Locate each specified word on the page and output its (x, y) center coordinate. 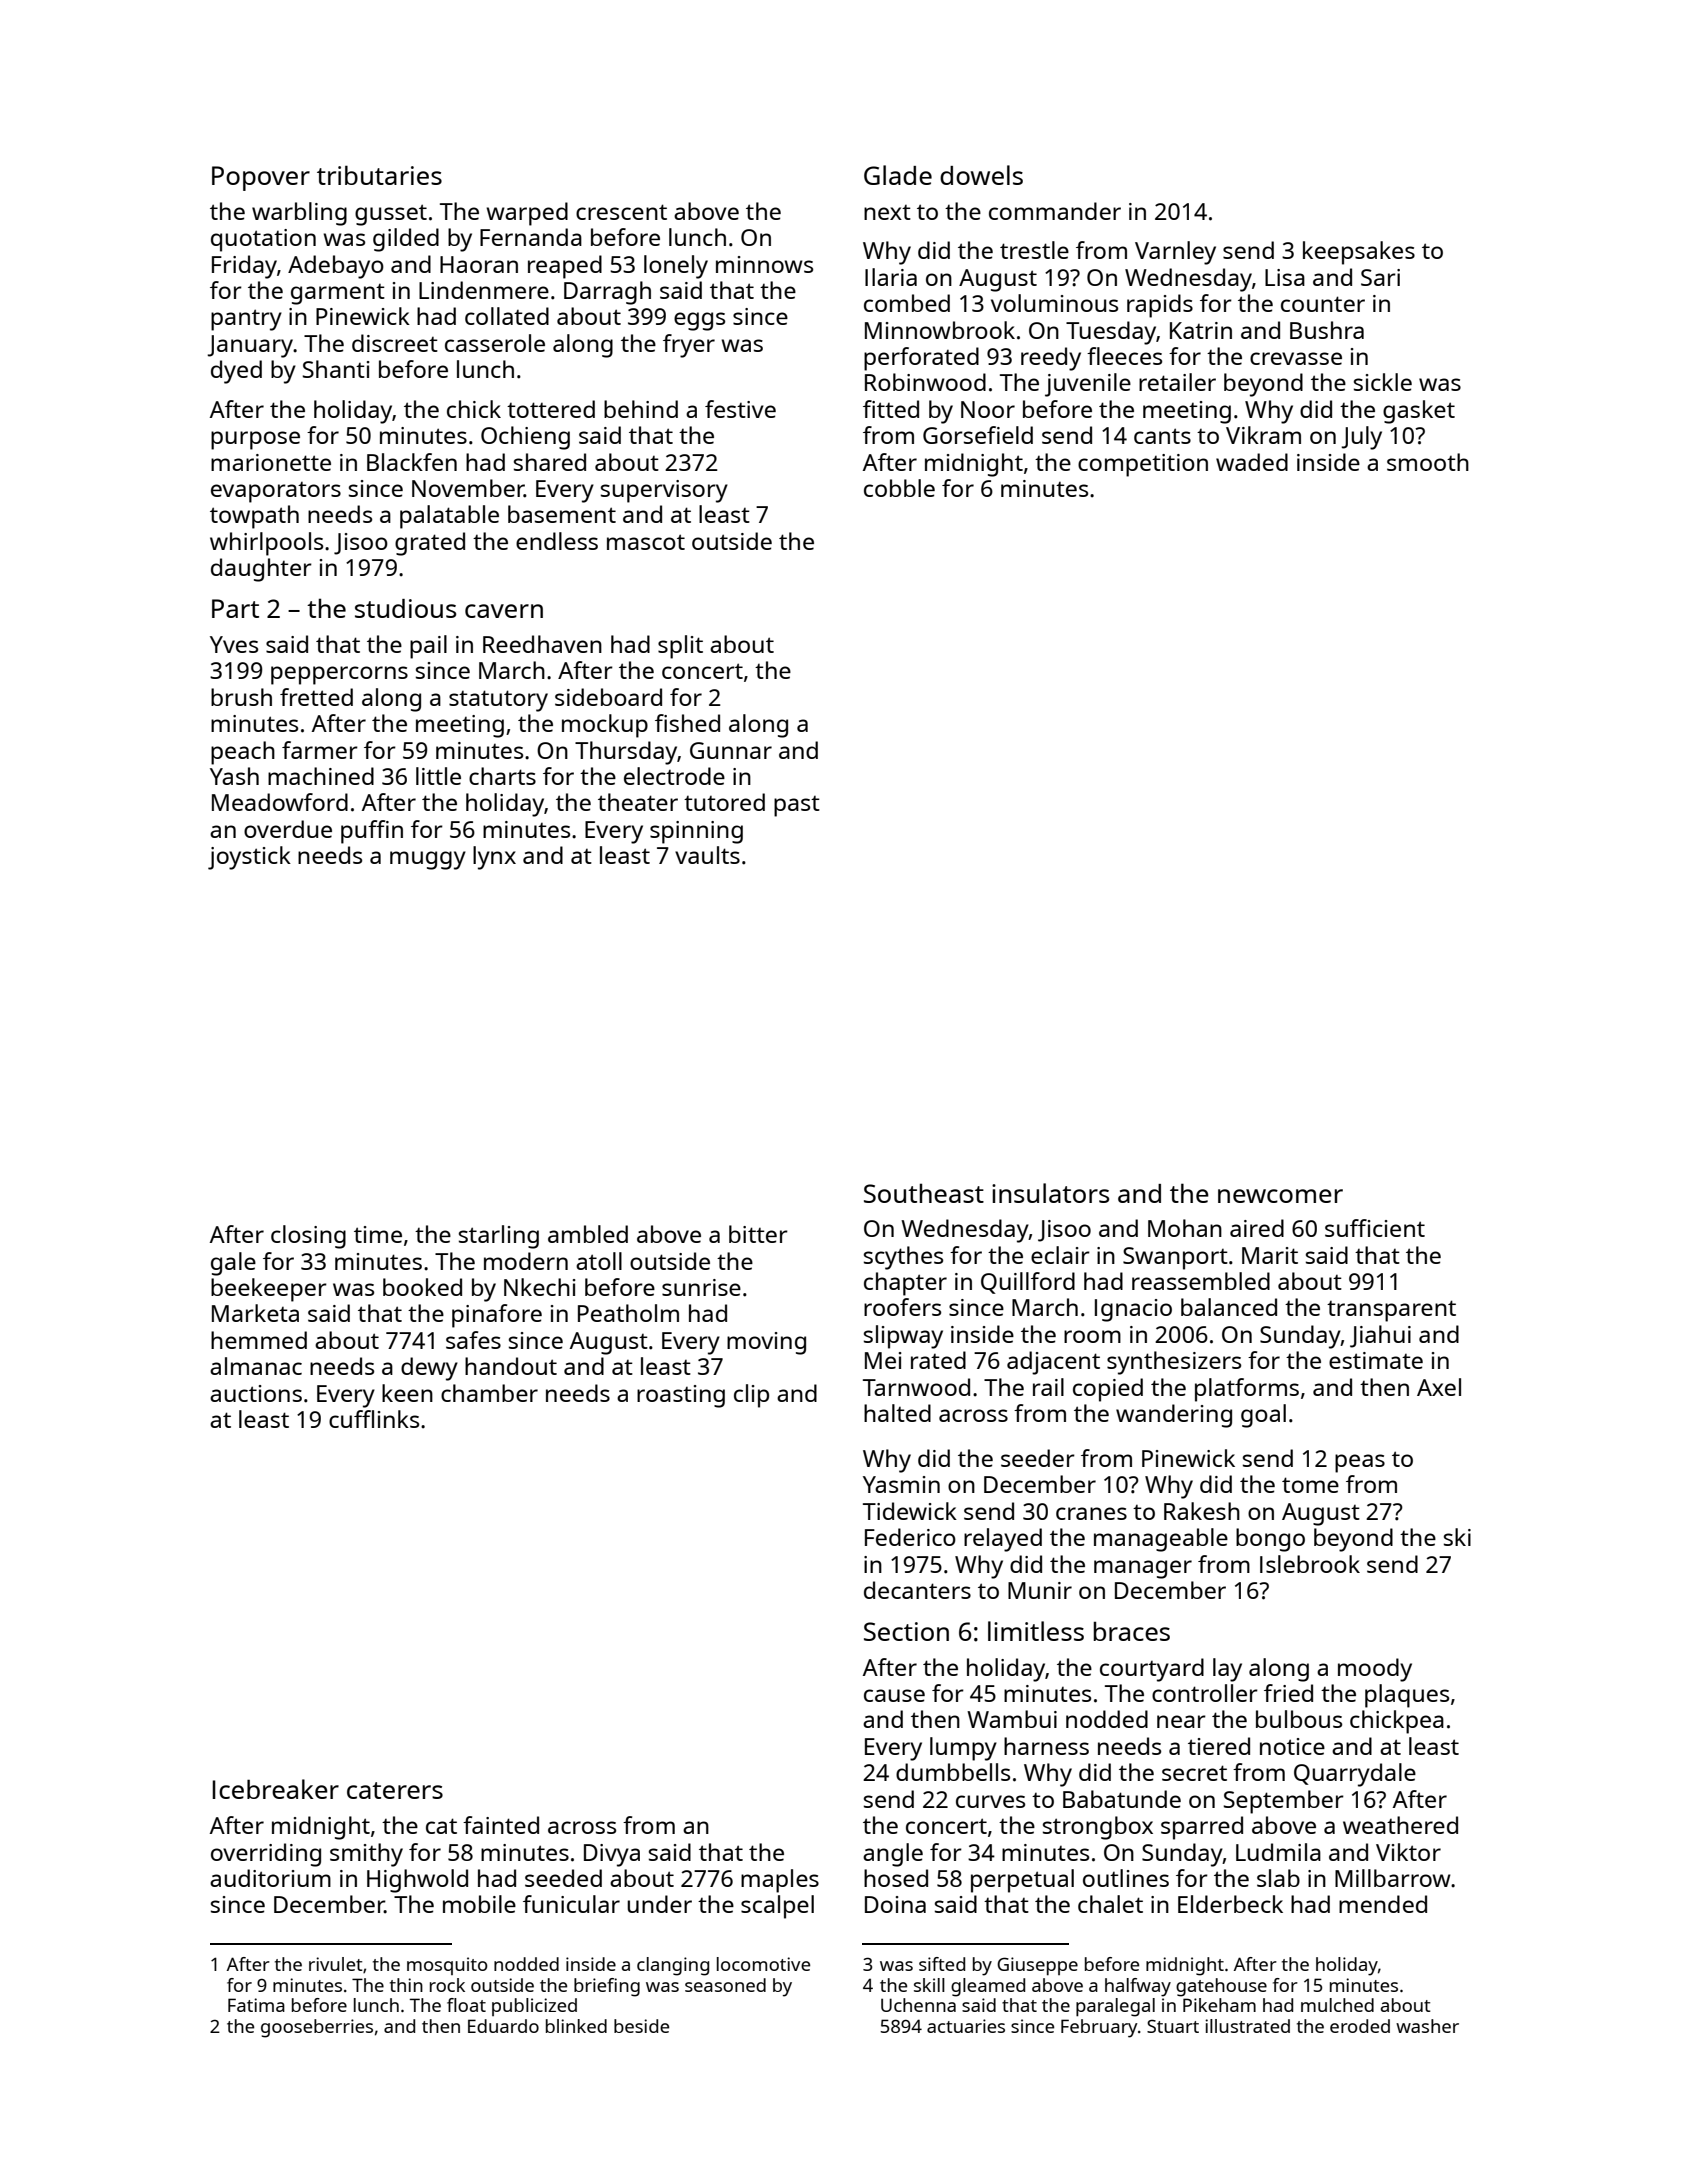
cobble (899, 488)
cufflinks (374, 1419)
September (1284, 1802)
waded (1252, 462)
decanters (917, 1590)
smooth (1428, 462)
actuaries (966, 2026)
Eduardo (503, 2026)
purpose (255, 440)
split (680, 647)
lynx (494, 858)
